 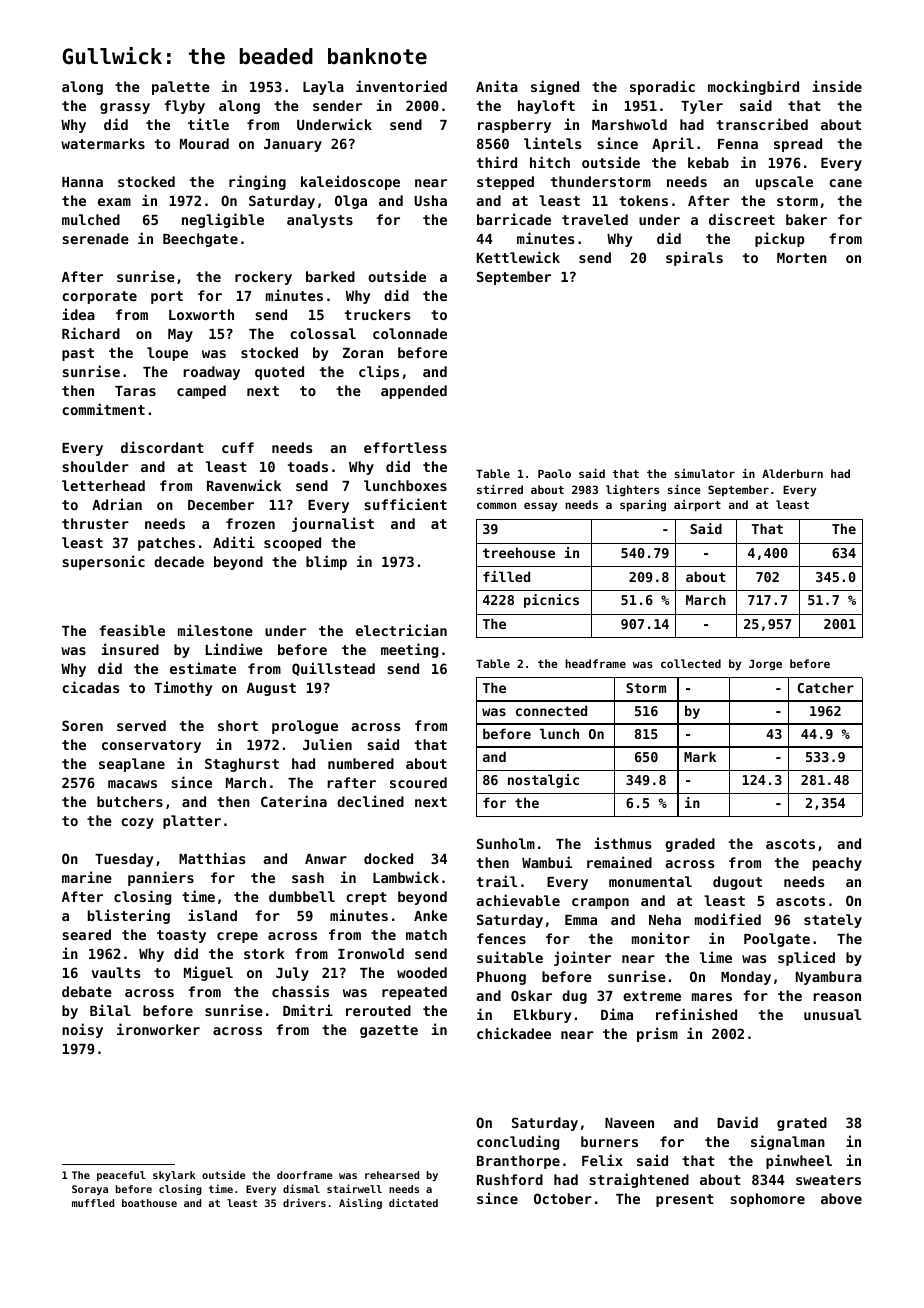 I want to click on simulator, so click(x=704, y=473).
